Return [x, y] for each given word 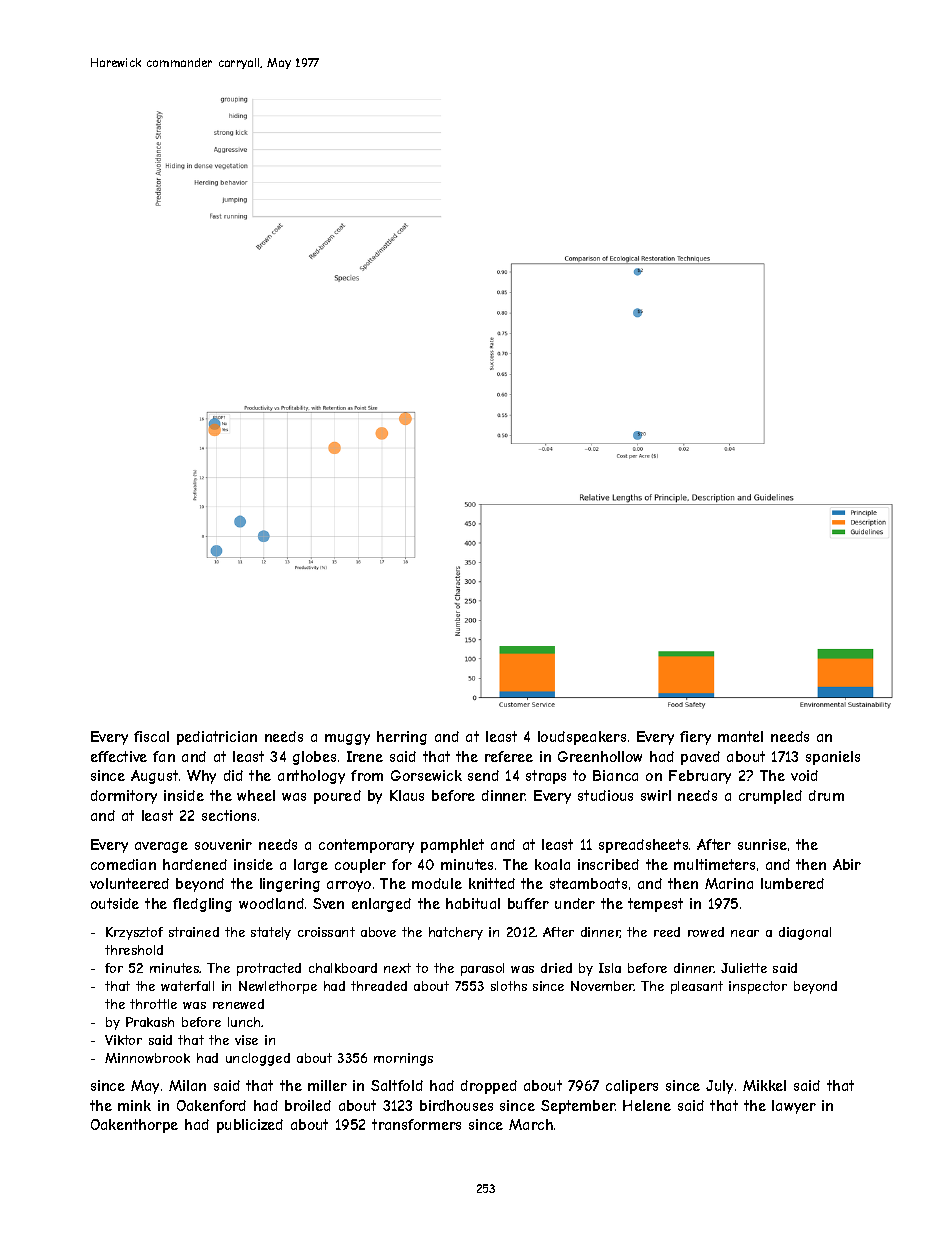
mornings [403, 1059]
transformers [416, 1124]
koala [552, 864]
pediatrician [217, 738]
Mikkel [764, 1085]
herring [402, 738]
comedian [123, 864]
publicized [250, 1126]
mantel [740, 736]
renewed [238, 1004]
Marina [729, 883]
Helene [647, 1105]
